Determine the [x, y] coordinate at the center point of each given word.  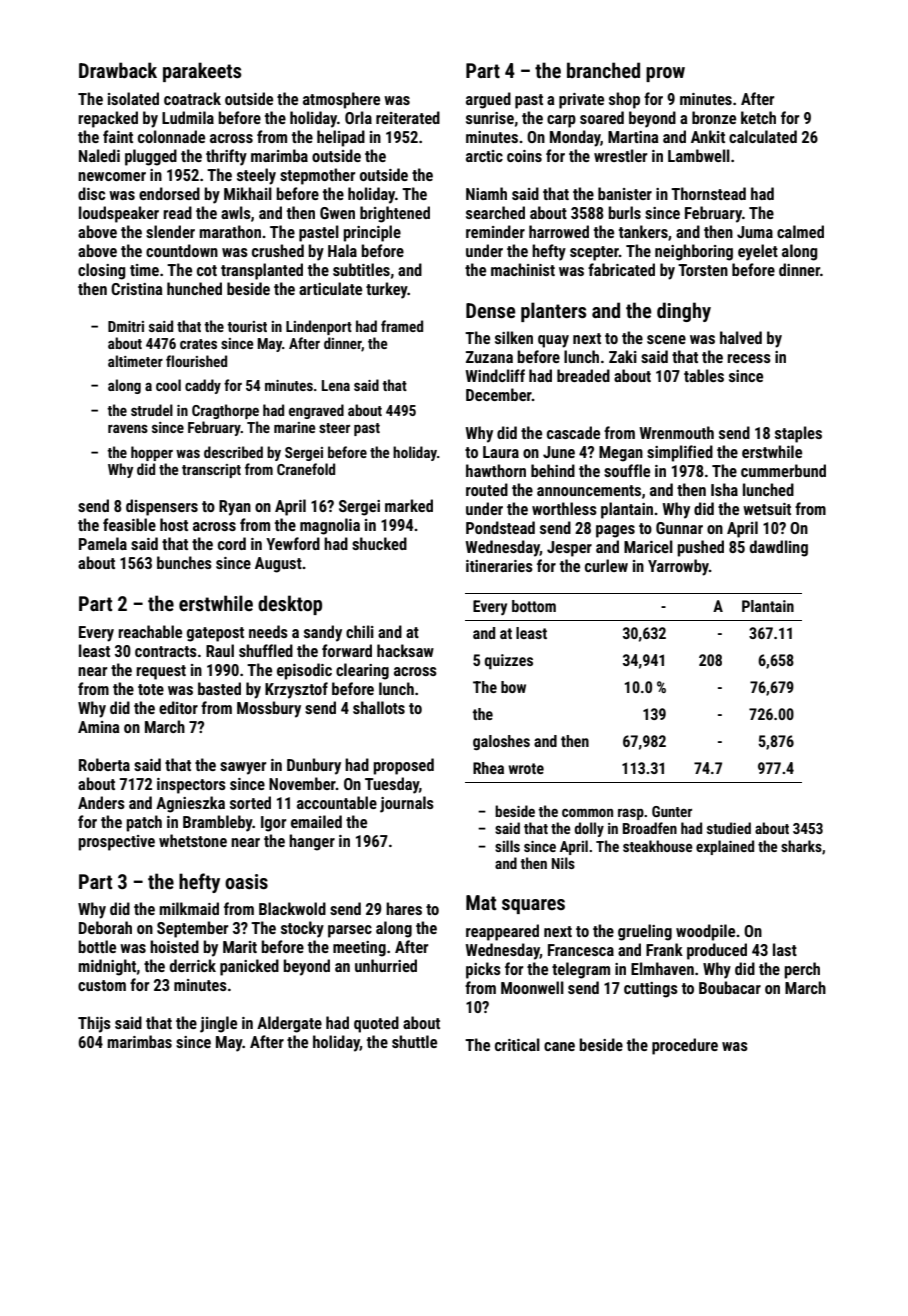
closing [102, 271]
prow [665, 74]
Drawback [118, 70]
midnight [107, 967]
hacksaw [405, 650]
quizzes [509, 662]
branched [603, 70]
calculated [763, 136]
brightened [395, 214]
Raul [220, 650]
